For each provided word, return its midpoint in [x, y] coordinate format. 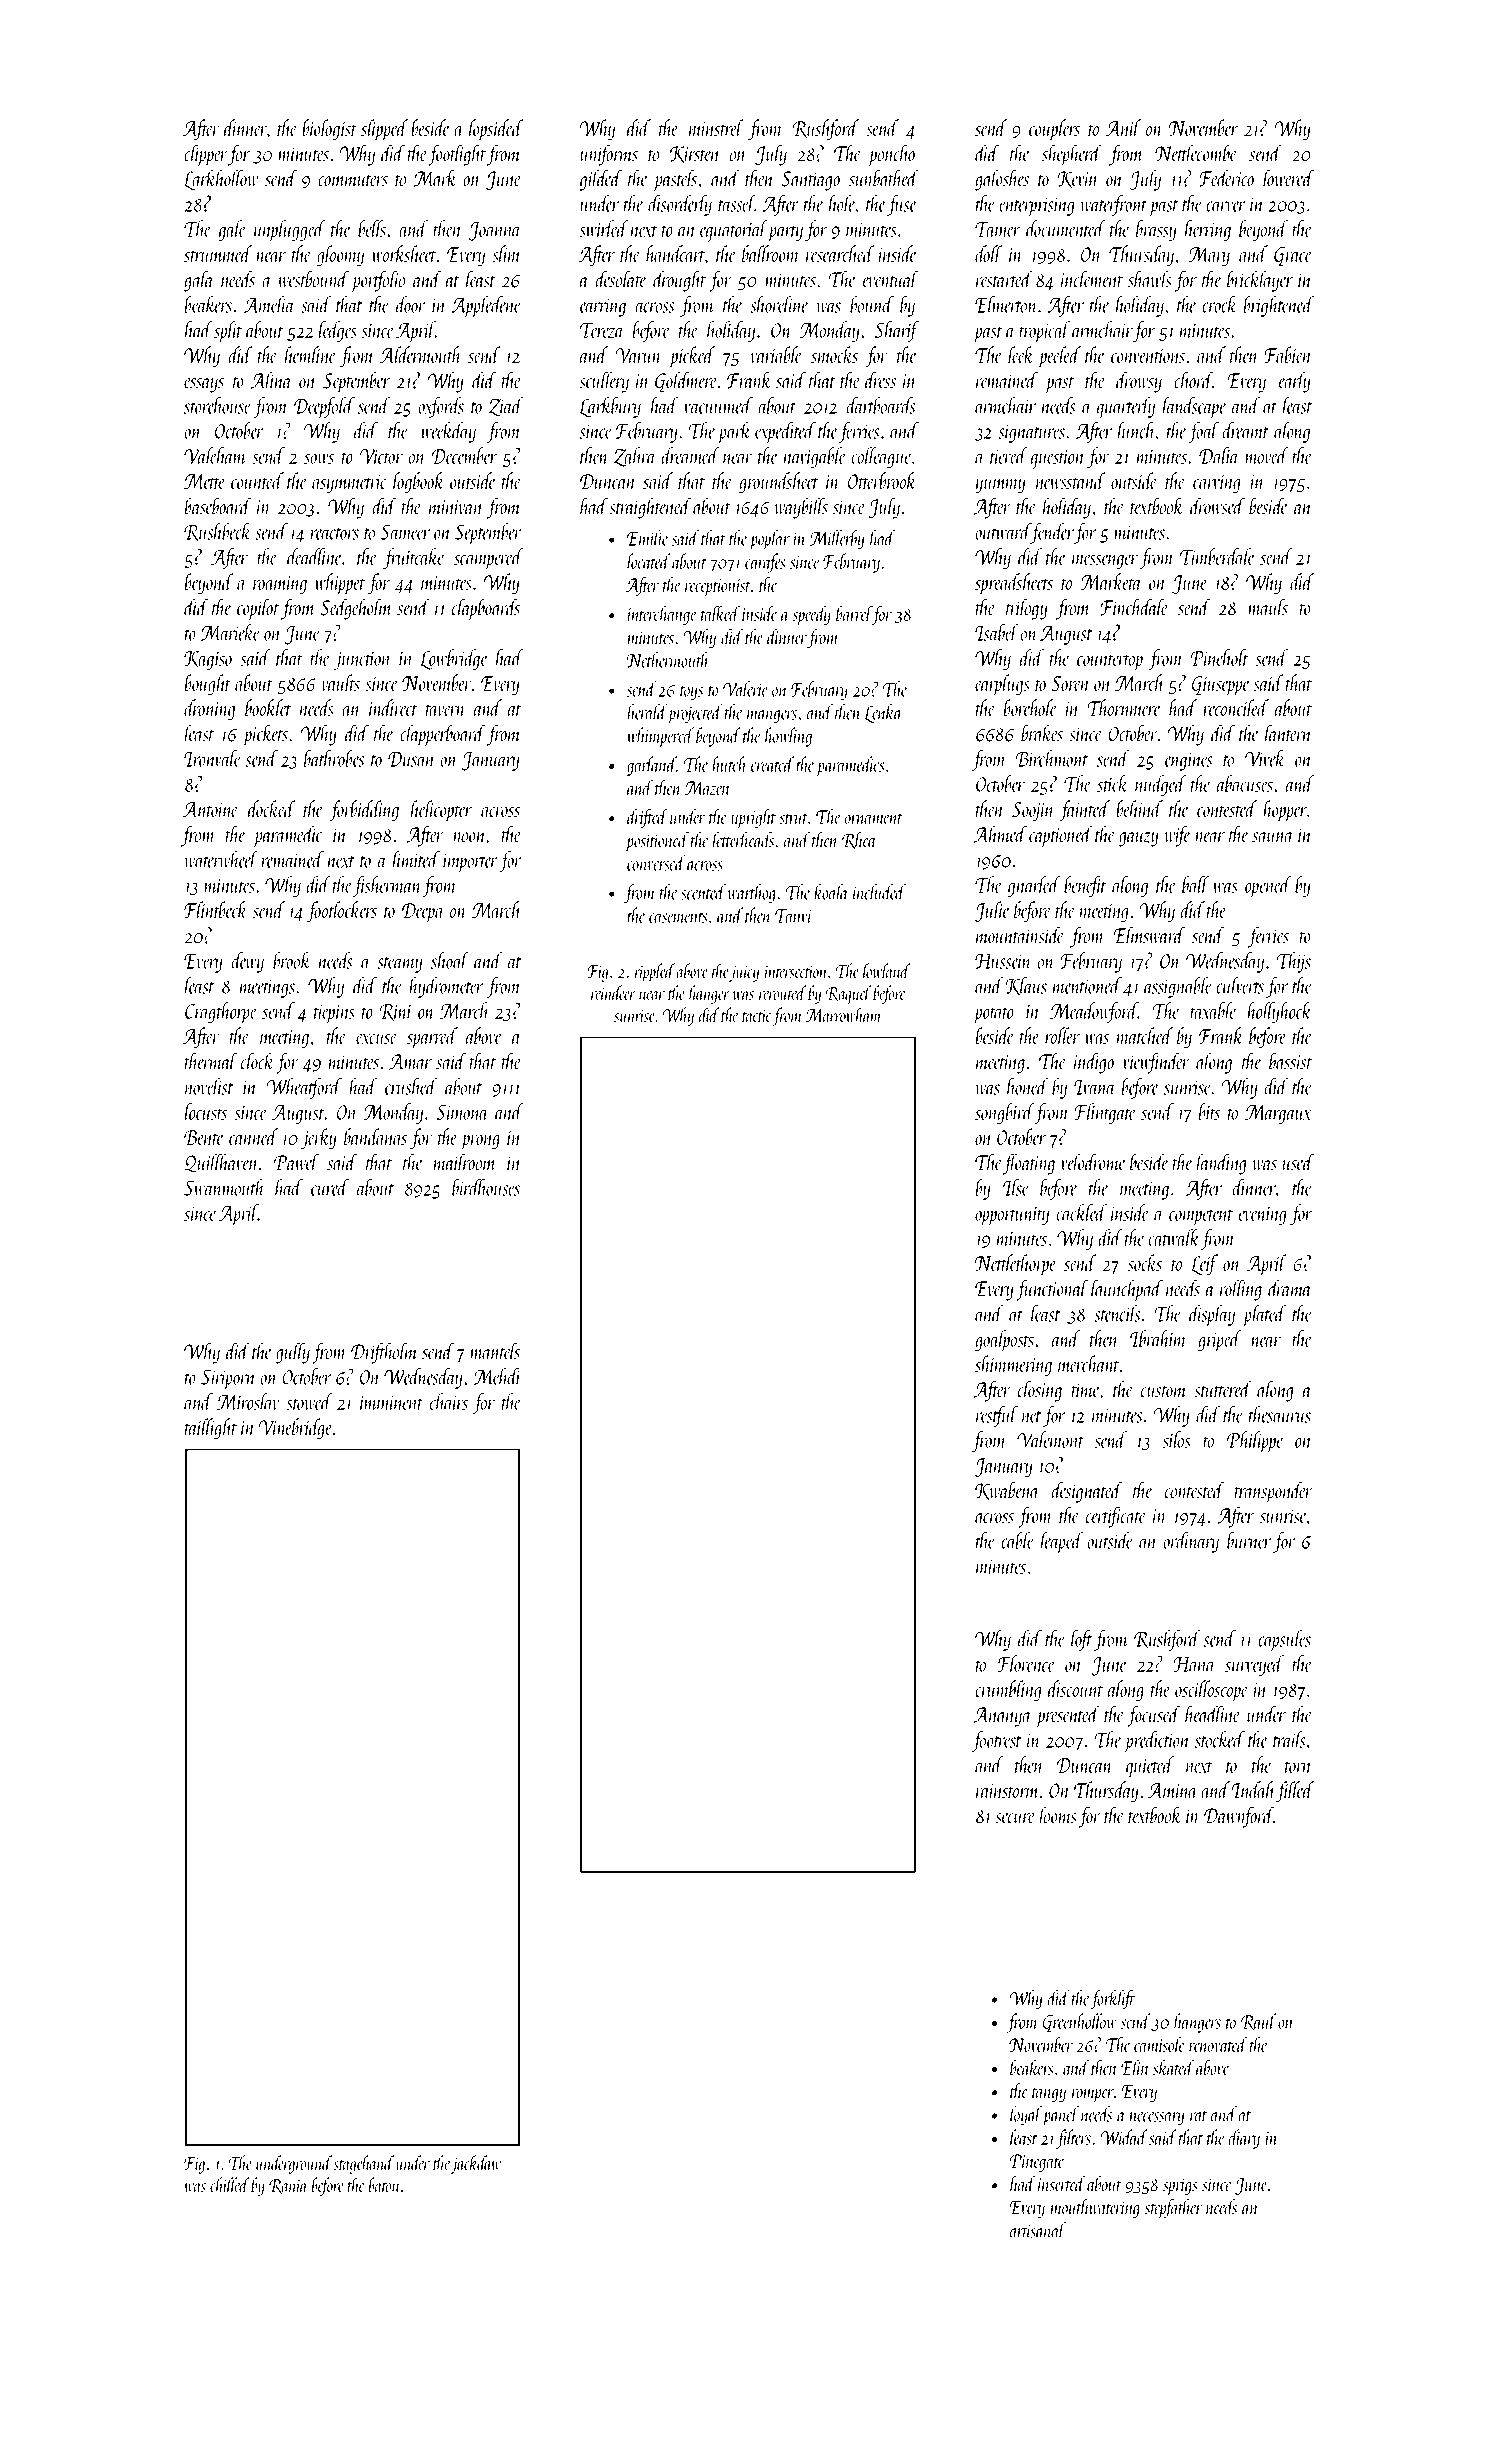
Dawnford [1239, 1817]
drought [679, 281]
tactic [756, 1016]
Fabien [1288, 355]
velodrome [1093, 1162]
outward [1003, 531]
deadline [314, 556]
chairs [449, 1401]
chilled [230, 2184]
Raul [1258, 2022]
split [228, 332]
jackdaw [476, 2164]
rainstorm [1008, 1791]
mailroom [465, 1162]
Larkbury [610, 407]
